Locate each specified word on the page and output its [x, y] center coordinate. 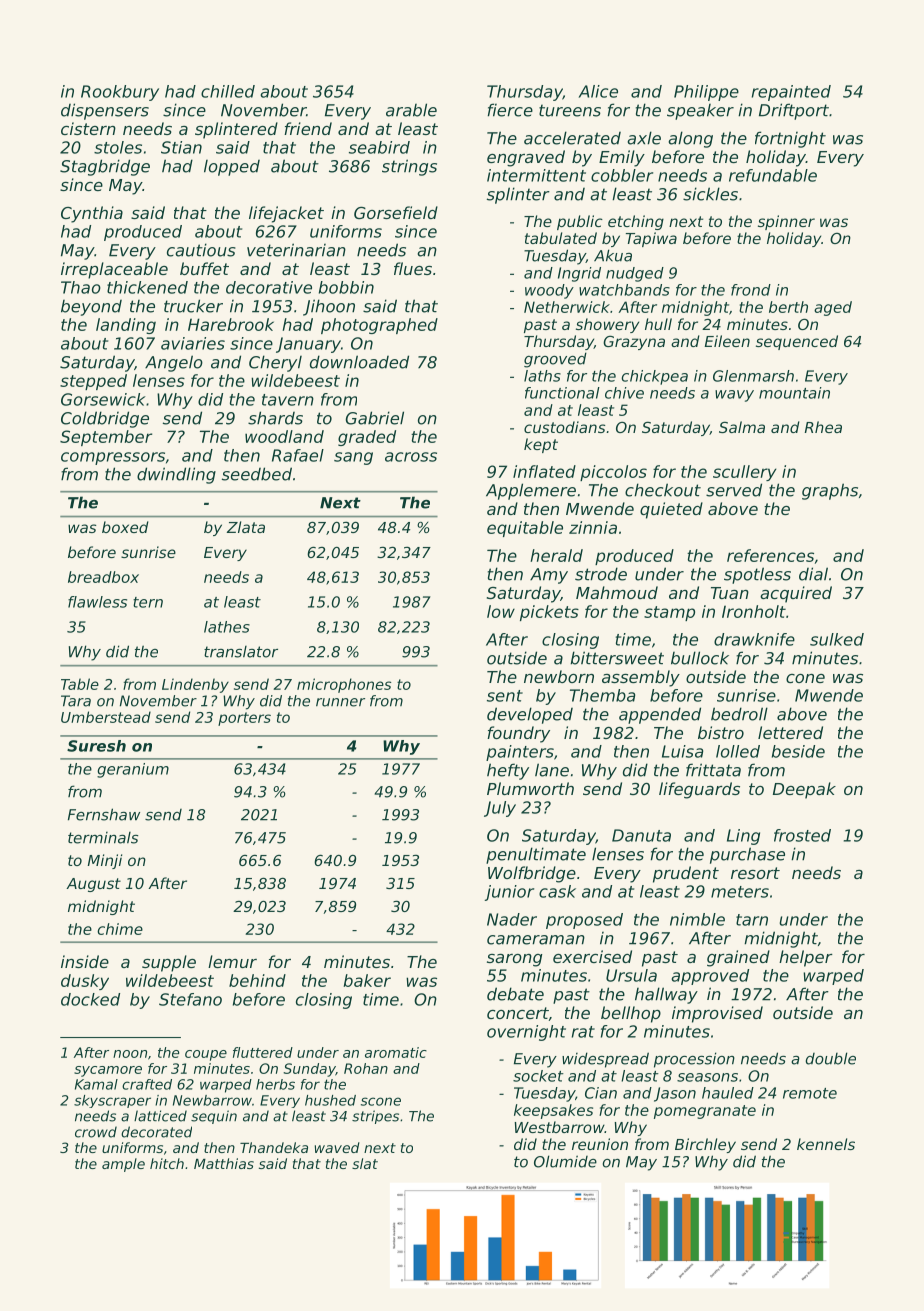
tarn [752, 920]
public [580, 222]
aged [833, 308]
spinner [786, 222]
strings [409, 167]
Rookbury [120, 93]
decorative [269, 287]
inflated [544, 471]
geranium [133, 770]
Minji [104, 861]
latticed [160, 1116]
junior [509, 893]
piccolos [613, 473]
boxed [125, 527]
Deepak [804, 790]
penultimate [536, 855]
